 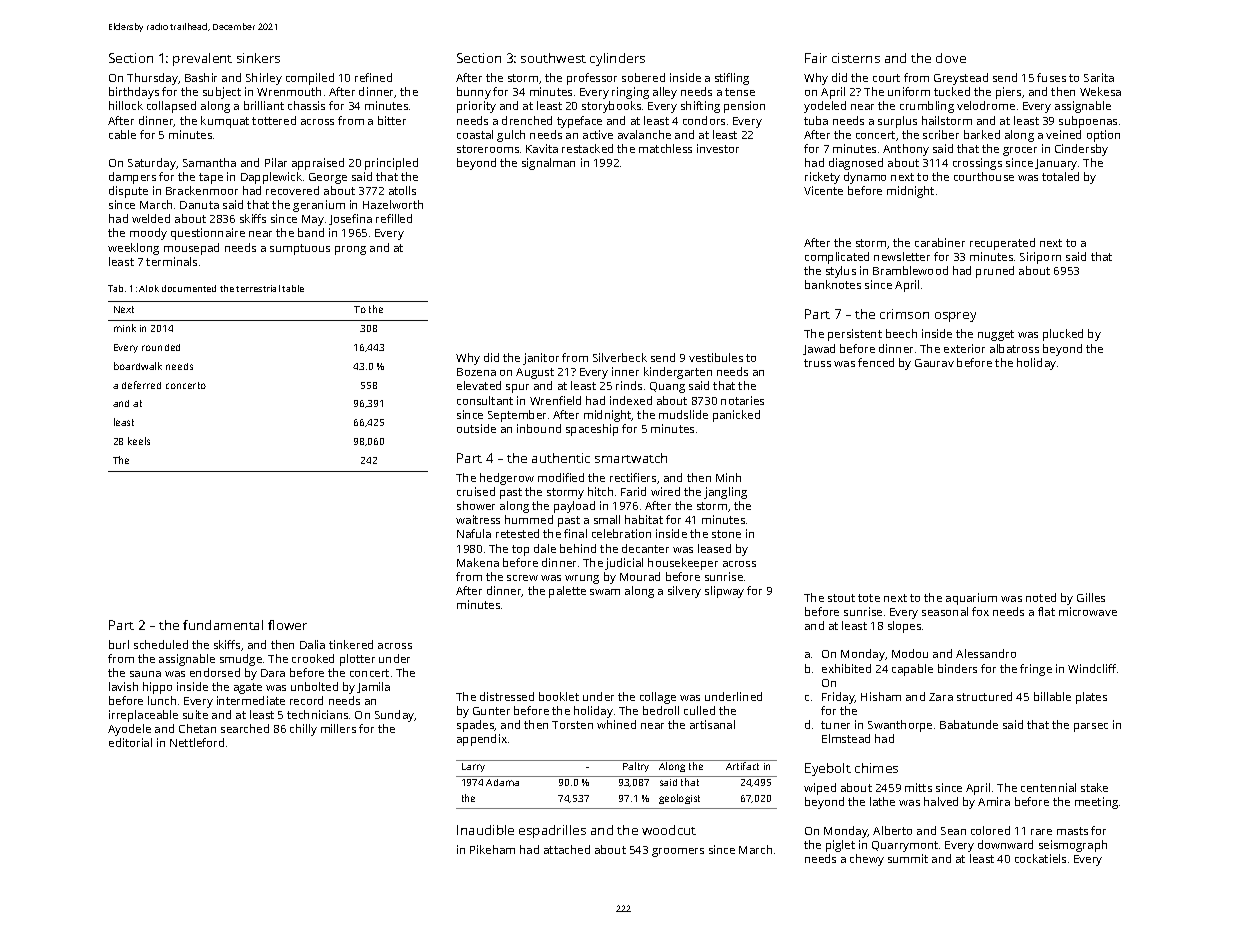 What do you see at coordinates (197, 742) in the document?
I see `Nettleford` at bounding box center [197, 742].
